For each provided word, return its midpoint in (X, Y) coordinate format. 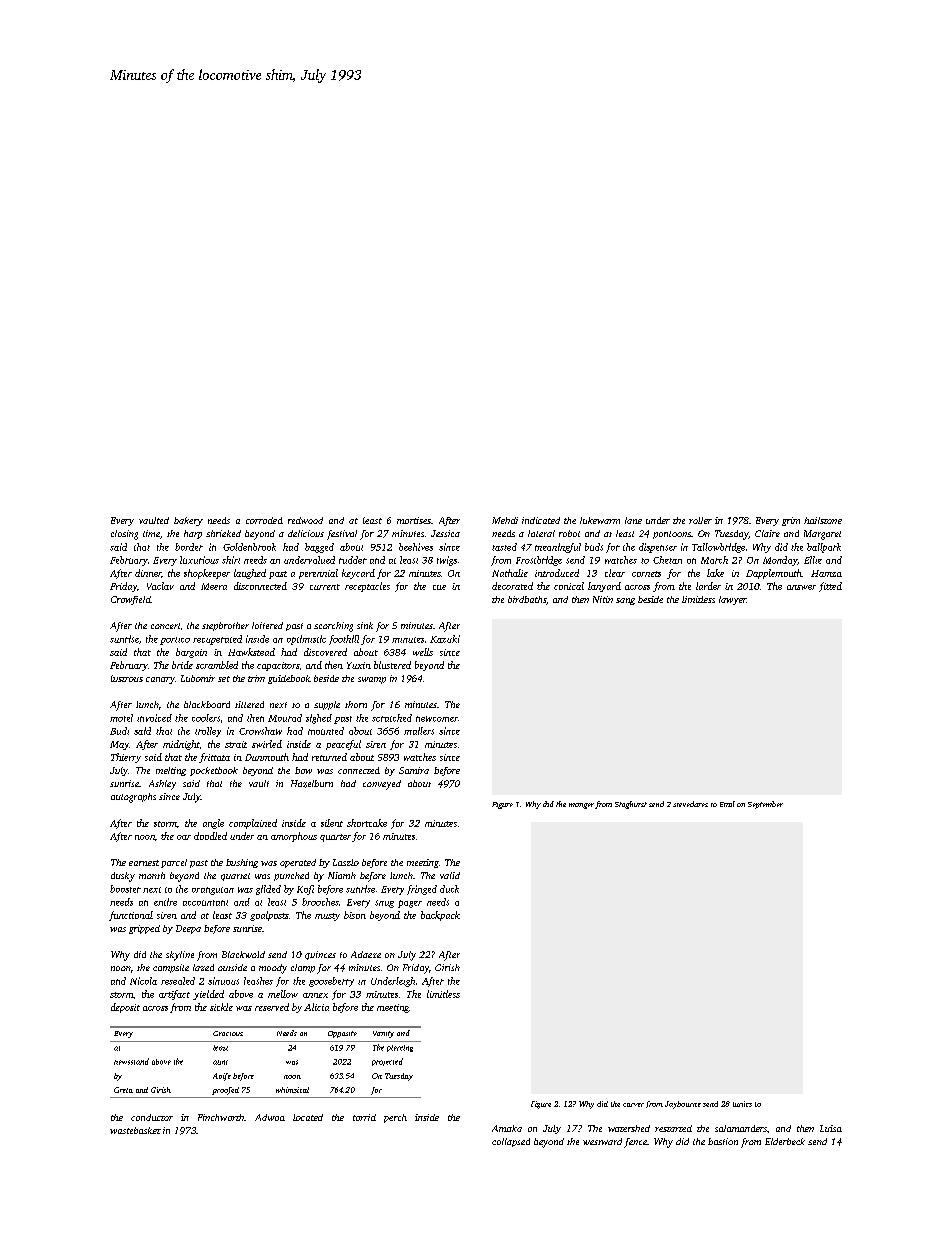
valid (450, 875)
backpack (440, 916)
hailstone (823, 520)
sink (365, 625)
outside (232, 967)
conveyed (382, 785)
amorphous (294, 837)
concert (165, 626)
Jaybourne (683, 1105)
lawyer (732, 600)
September (765, 805)
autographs (133, 798)
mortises (414, 520)
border (189, 547)
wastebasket (135, 1130)
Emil (727, 804)
